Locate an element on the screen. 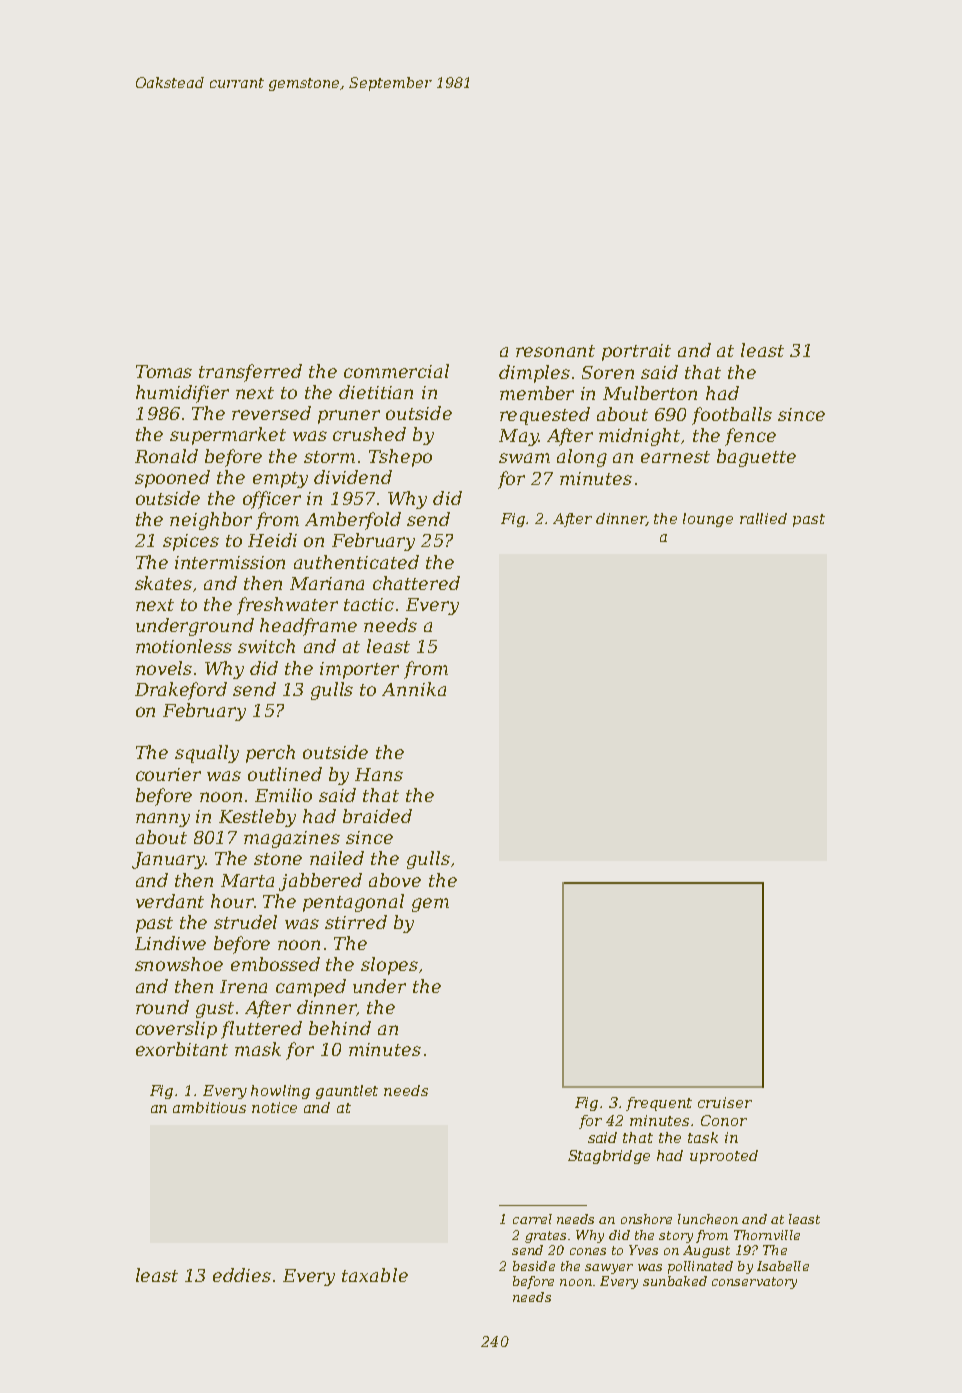 Image resolution: width=962 pixels, height=1393 pixels. Drakeford is located at coordinates (181, 691).
